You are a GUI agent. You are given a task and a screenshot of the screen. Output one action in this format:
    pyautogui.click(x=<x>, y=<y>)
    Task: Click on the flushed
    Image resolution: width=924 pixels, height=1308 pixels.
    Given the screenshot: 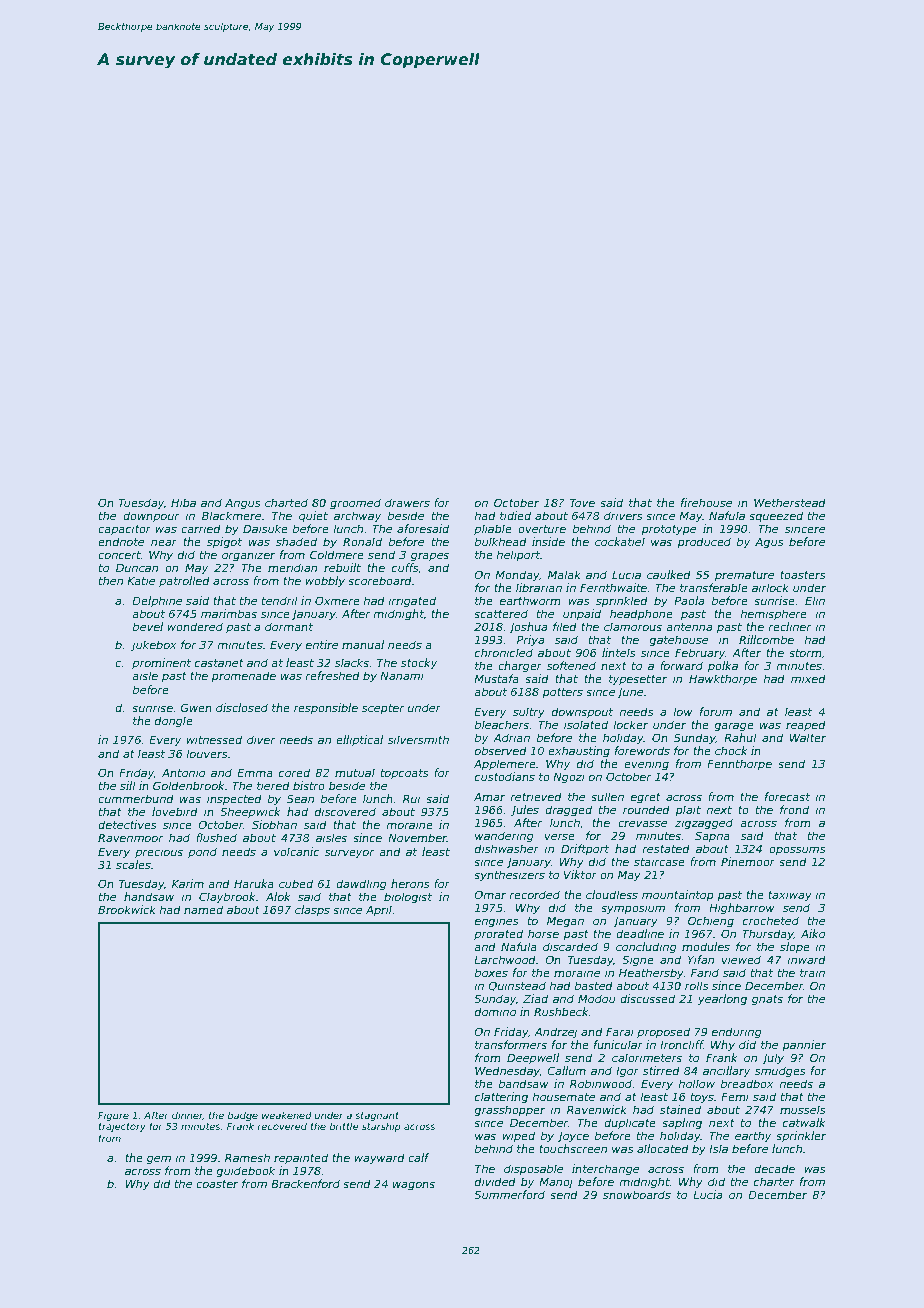 What is the action you would take?
    pyautogui.click(x=216, y=837)
